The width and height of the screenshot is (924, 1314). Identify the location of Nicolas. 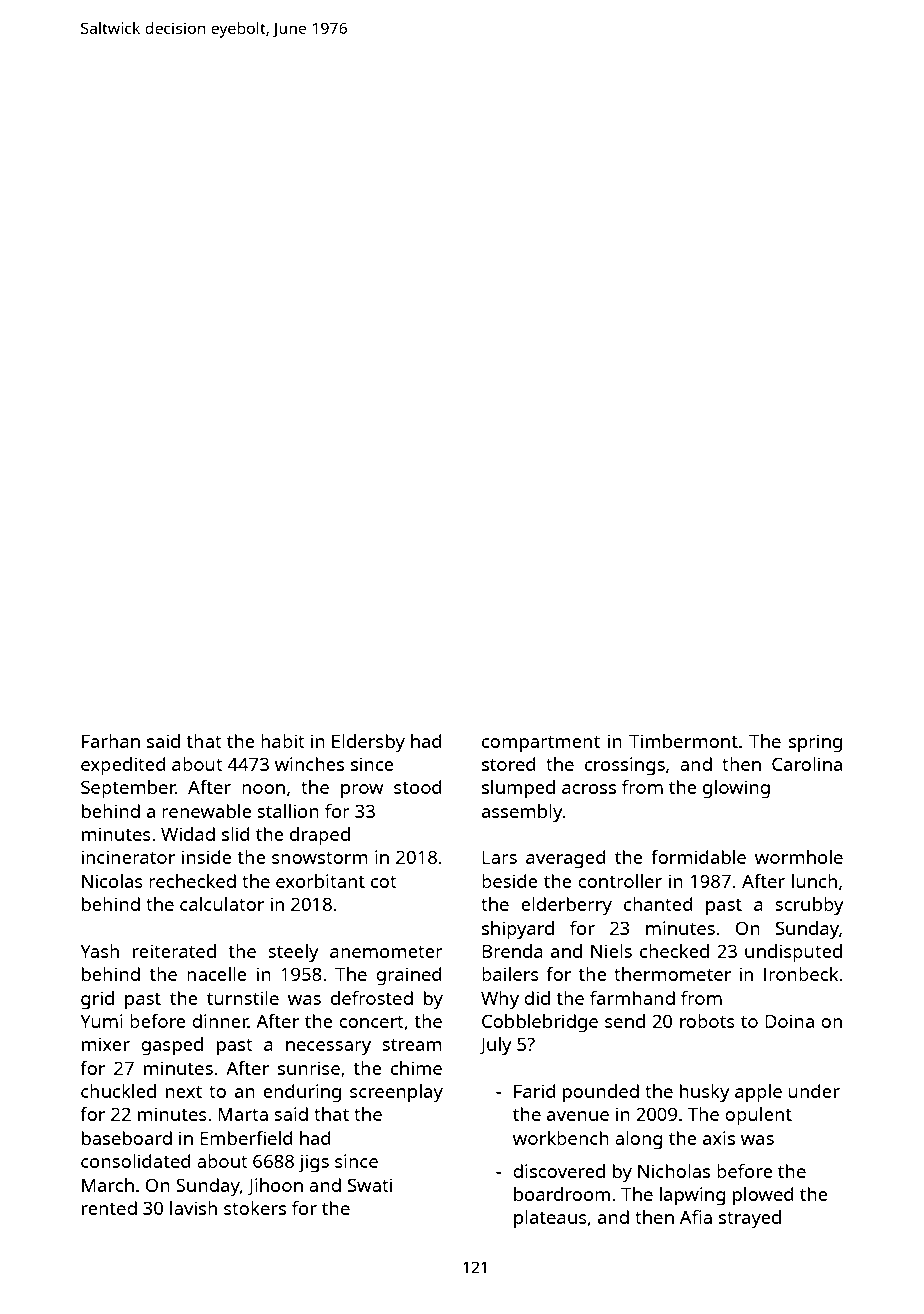
(112, 881).
